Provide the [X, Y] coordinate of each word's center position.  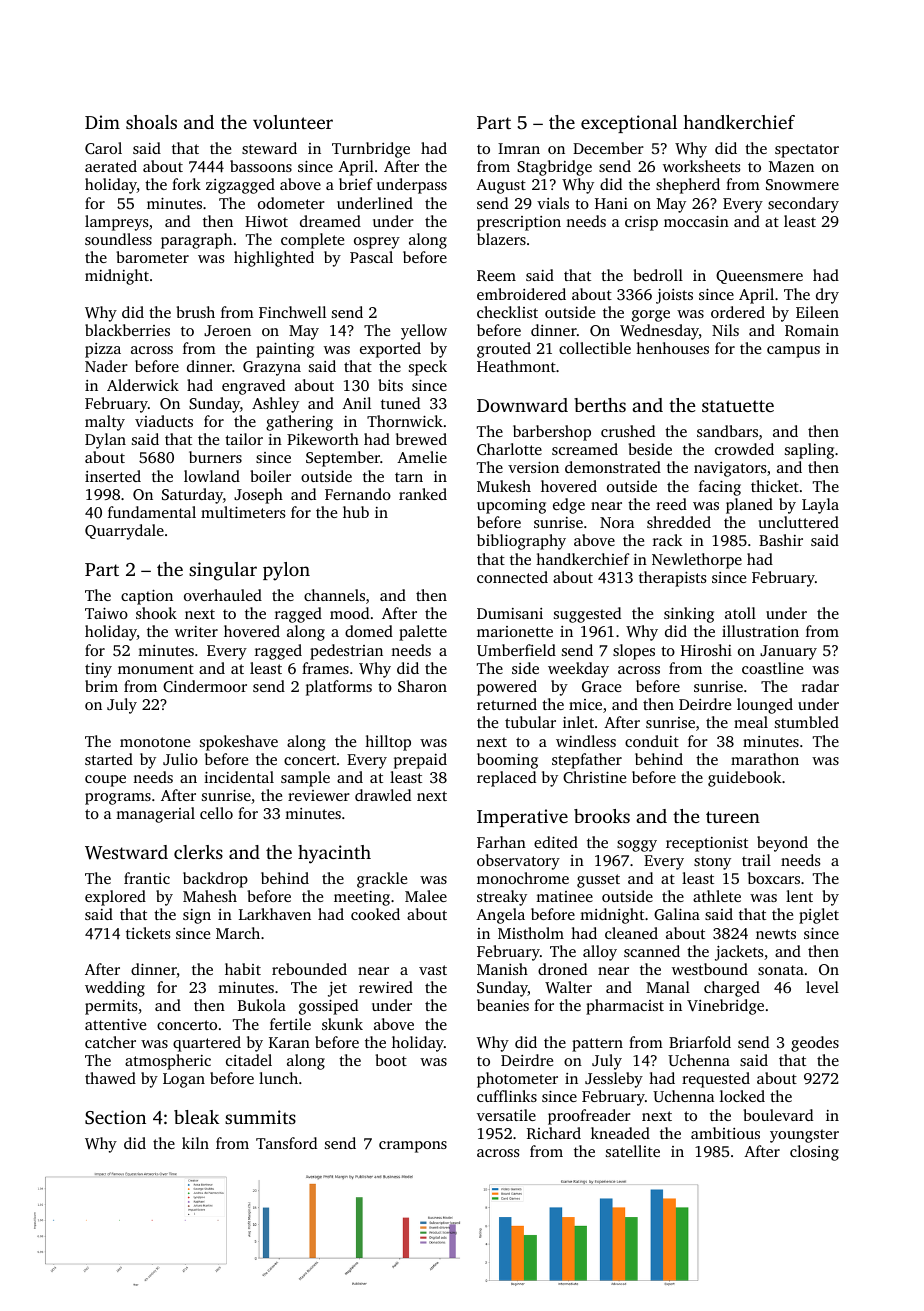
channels [334, 595]
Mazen [791, 166]
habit [243, 969]
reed [671, 504]
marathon [765, 759]
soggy [637, 846]
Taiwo [106, 613]
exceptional [629, 124]
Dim [102, 122]
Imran [519, 148]
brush [195, 312]
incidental [239, 777]
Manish [502, 969]
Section [115, 1117]
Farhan [501, 842]
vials [553, 203]
